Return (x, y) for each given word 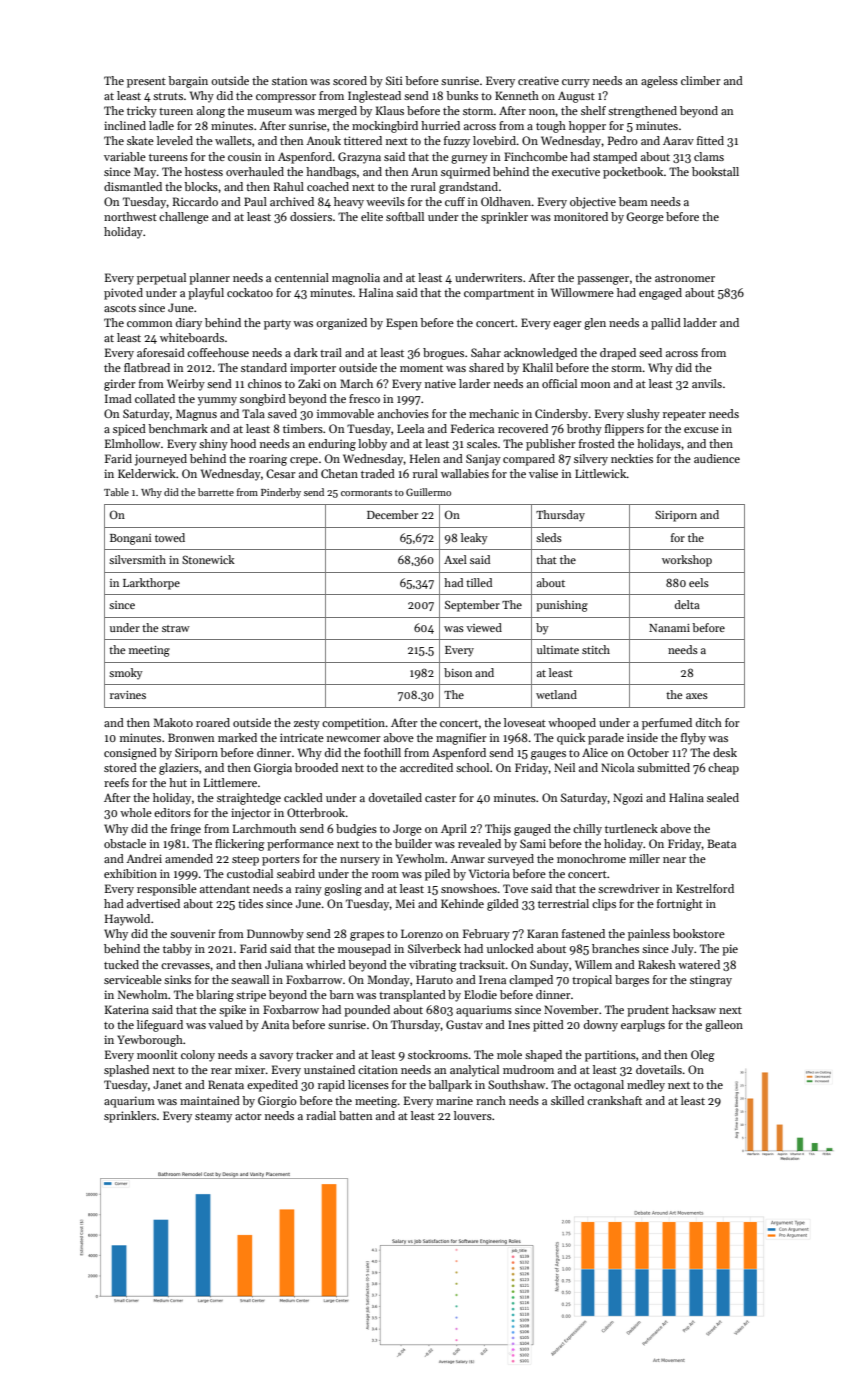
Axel (455, 559)
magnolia (356, 279)
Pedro (623, 140)
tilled (479, 582)
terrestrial (563, 903)
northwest (130, 216)
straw (176, 628)
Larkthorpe (151, 584)
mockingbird (385, 127)
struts (168, 96)
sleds (549, 537)
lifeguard (160, 1026)
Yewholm (420, 858)
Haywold (127, 920)
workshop (687, 561)
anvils (707, 383)
